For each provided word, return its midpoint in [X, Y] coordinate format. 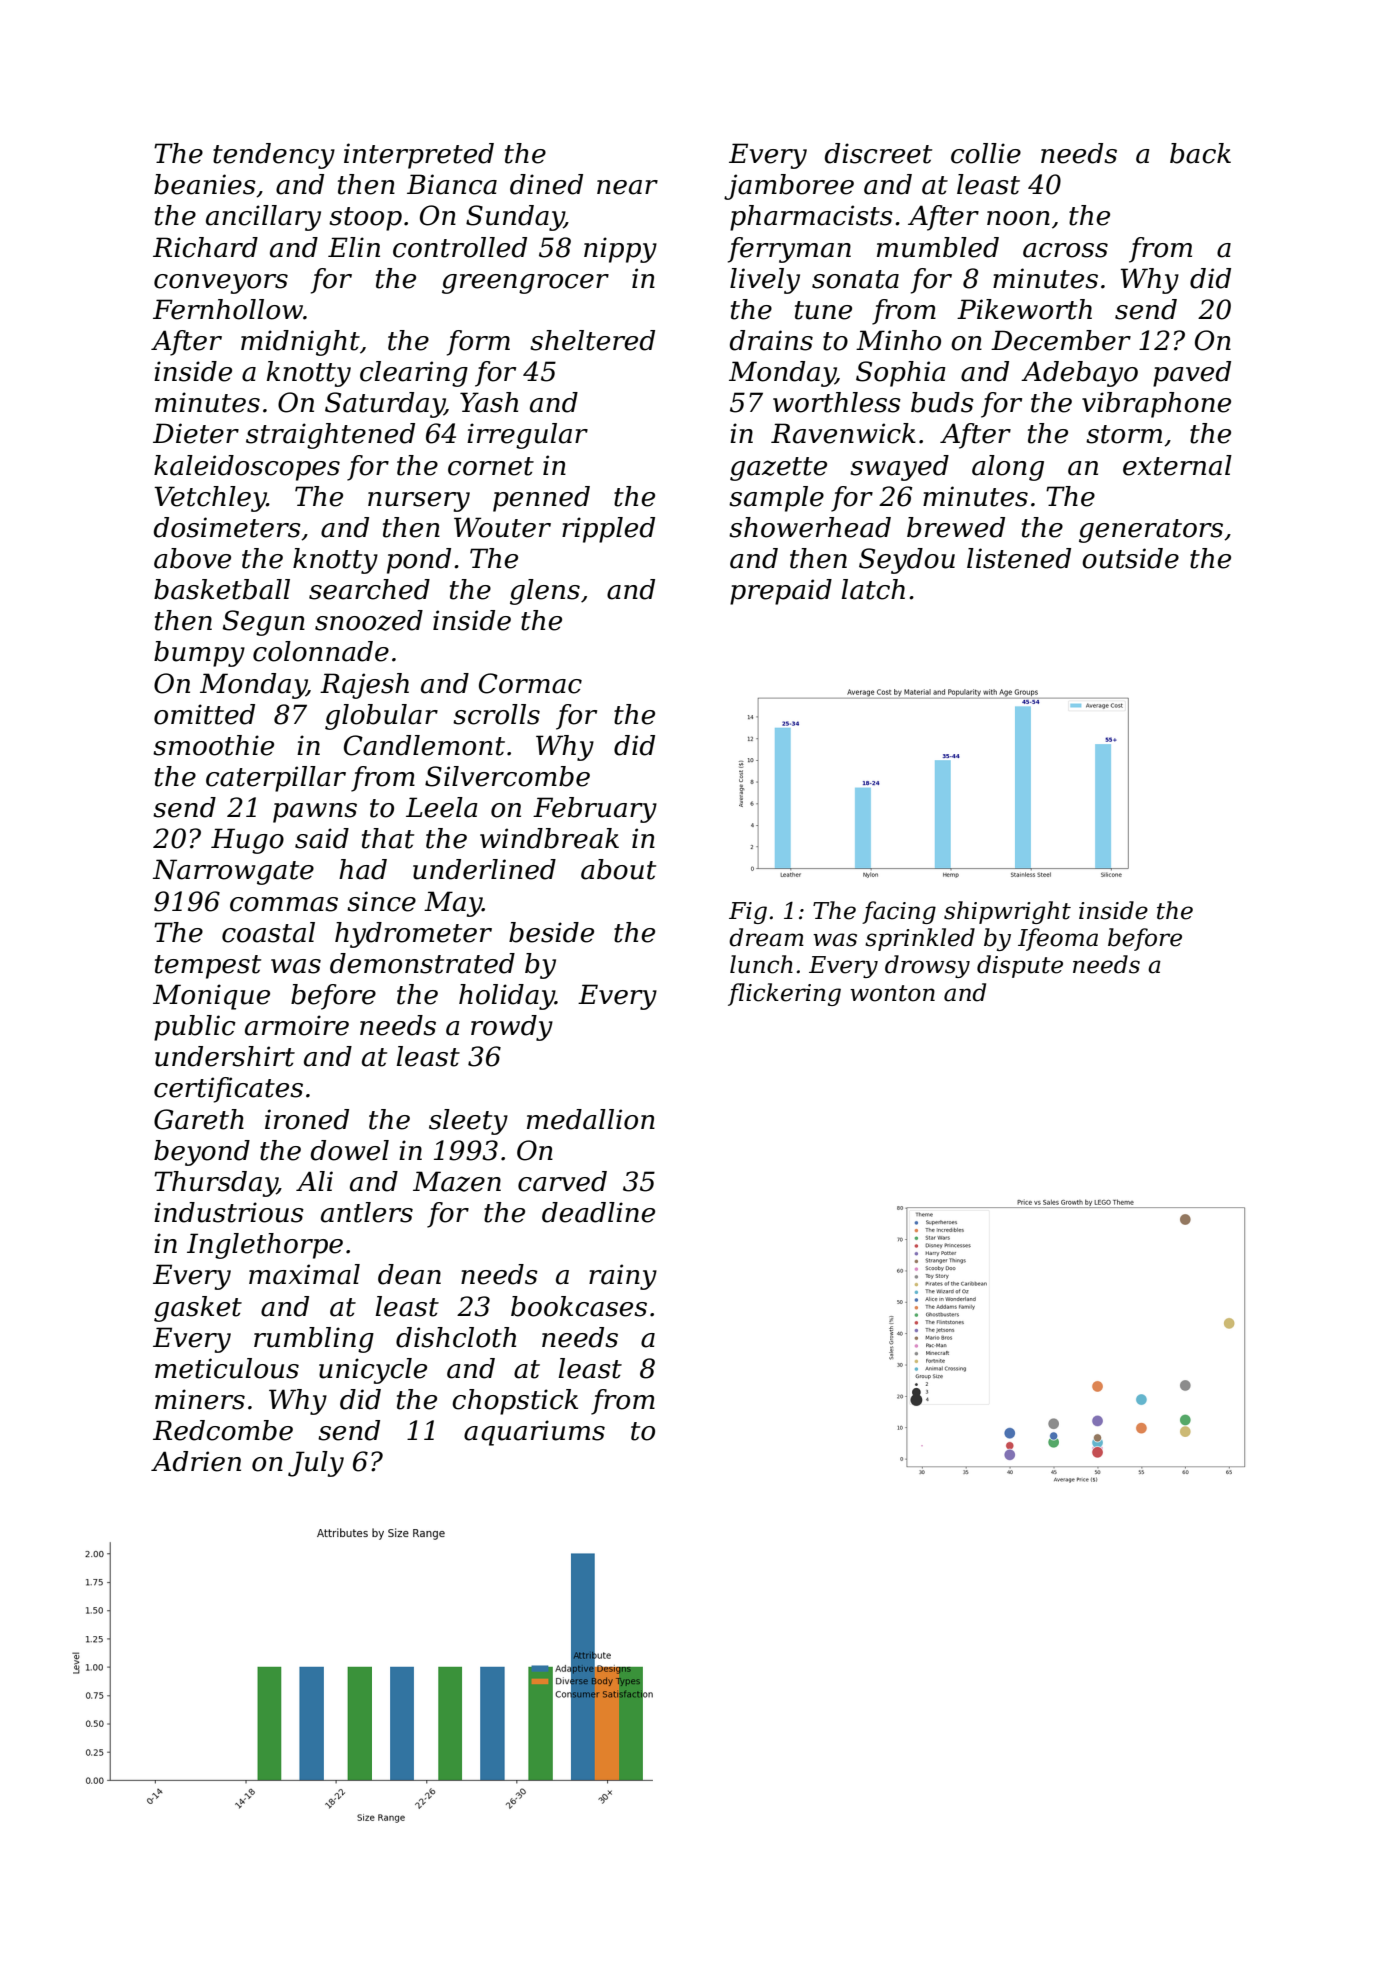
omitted [204, 714]
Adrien [196, 1461]
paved [1192, 374]
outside [1130, 558]
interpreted [419, 156]
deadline [598, 1212]
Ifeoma [1058, 939]
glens [545, 592]
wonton [892, 993]
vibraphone [1156, 405]
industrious [229, 1212]
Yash [489, 402]
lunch [761, 964]
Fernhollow [228, 309]
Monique [211, 997]
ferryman [789, 250]
